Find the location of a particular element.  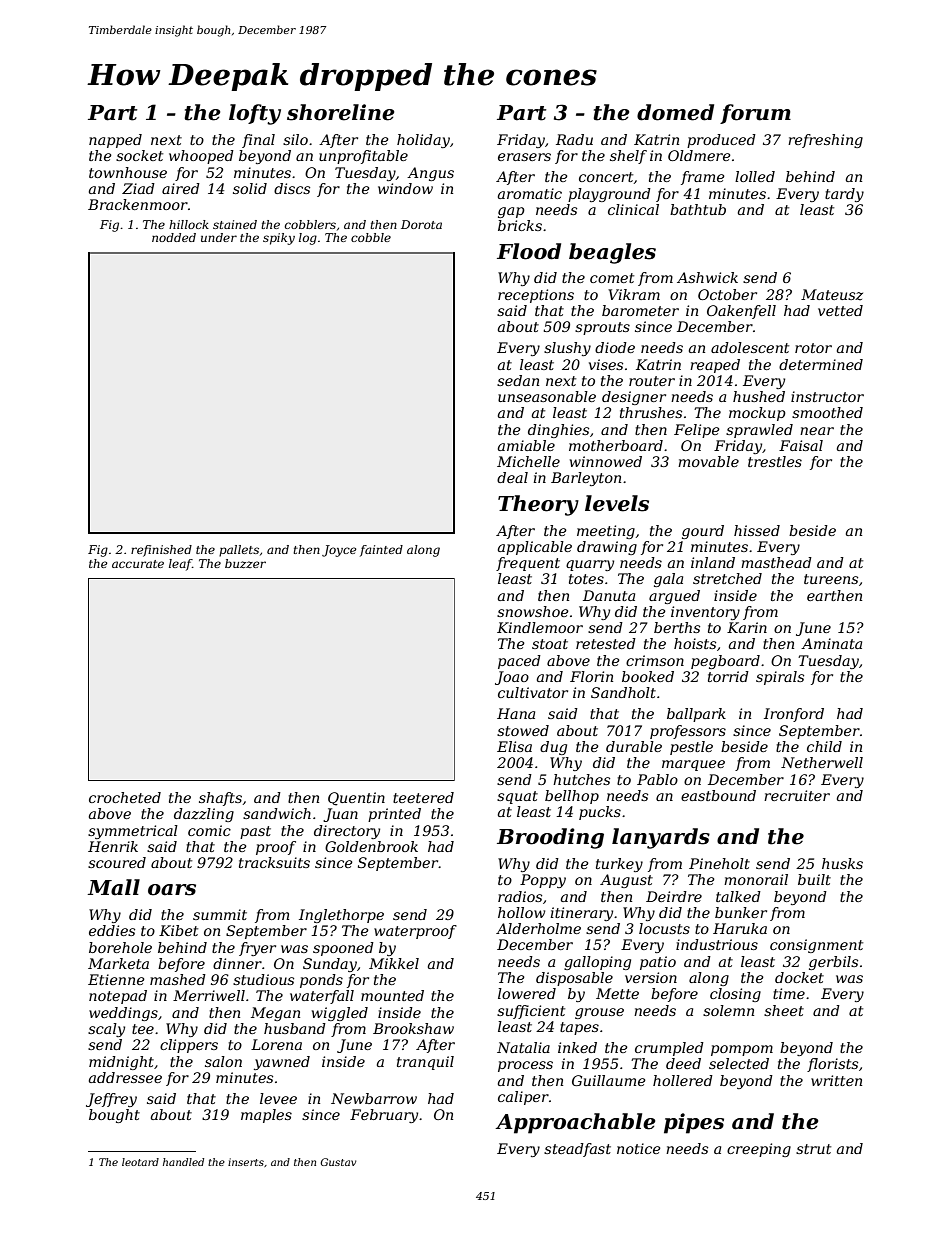

printed is located at coordinates (394, 815).
